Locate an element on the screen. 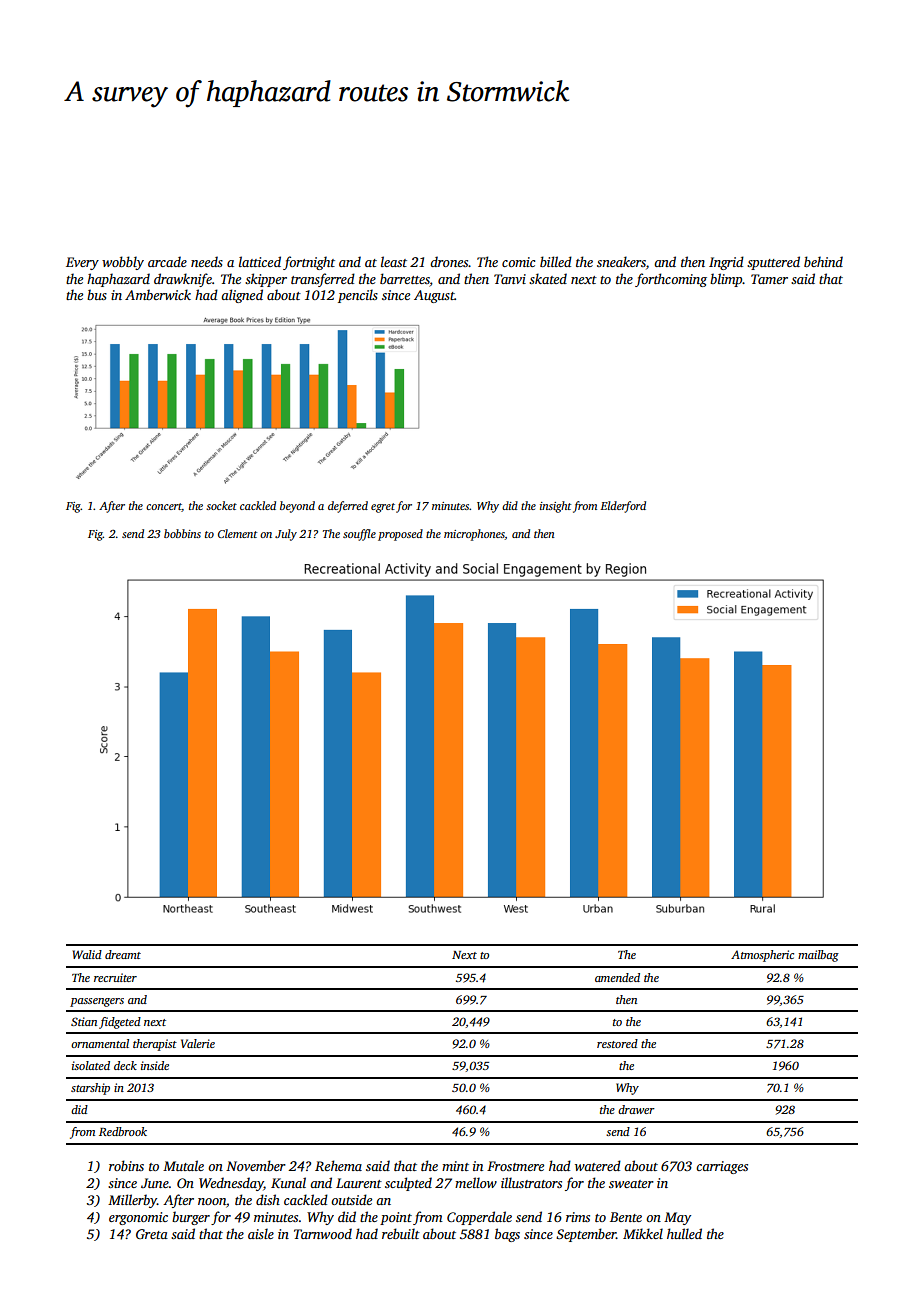 This screenshot has height=1308, width=924. comic is located at coordinates (518, 262).
